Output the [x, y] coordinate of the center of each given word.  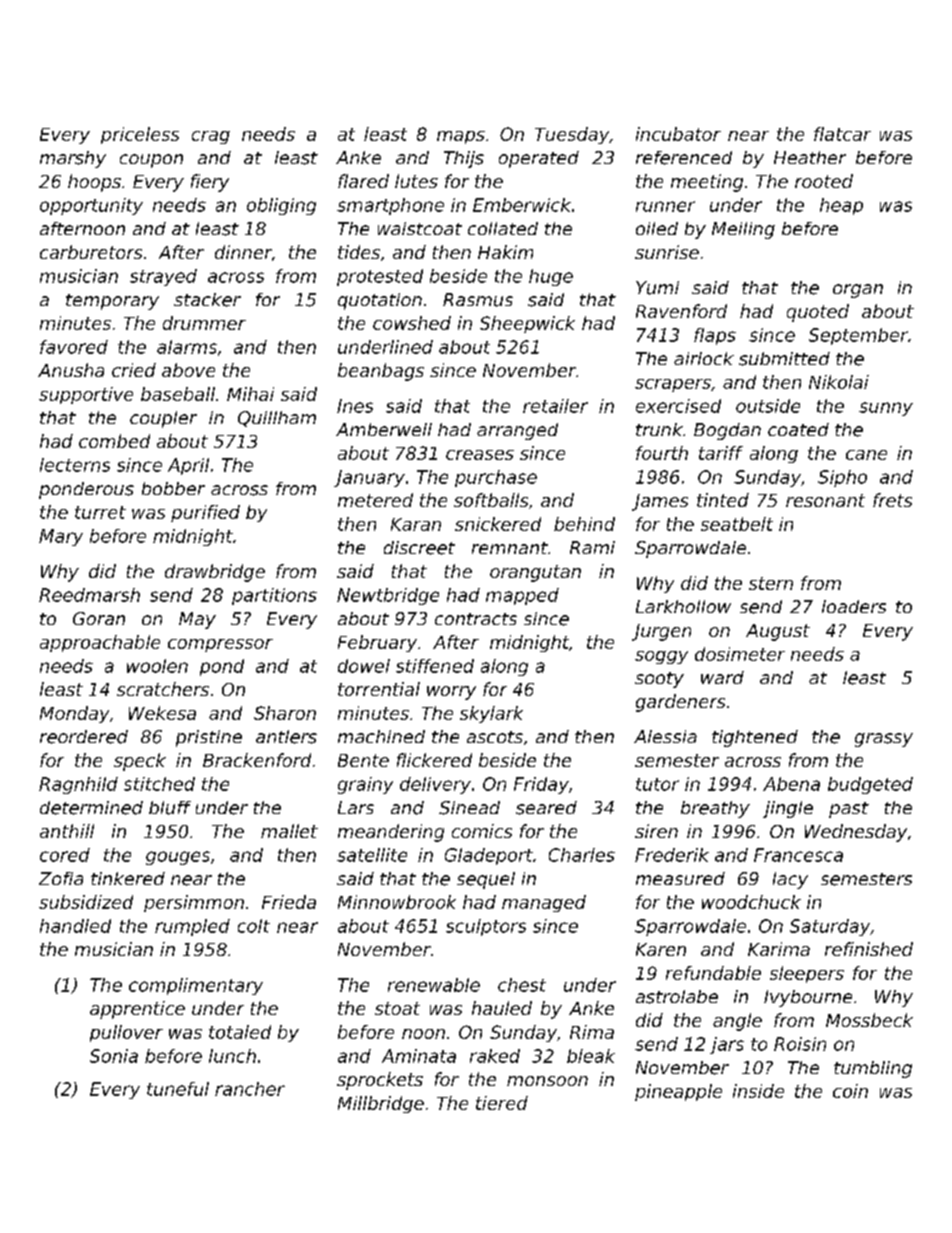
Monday [74, 714]
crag [211, 137]
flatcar [842, 134]
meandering [391, 833]
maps [461, 137]
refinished [869, 949]
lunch [232, 1056]
